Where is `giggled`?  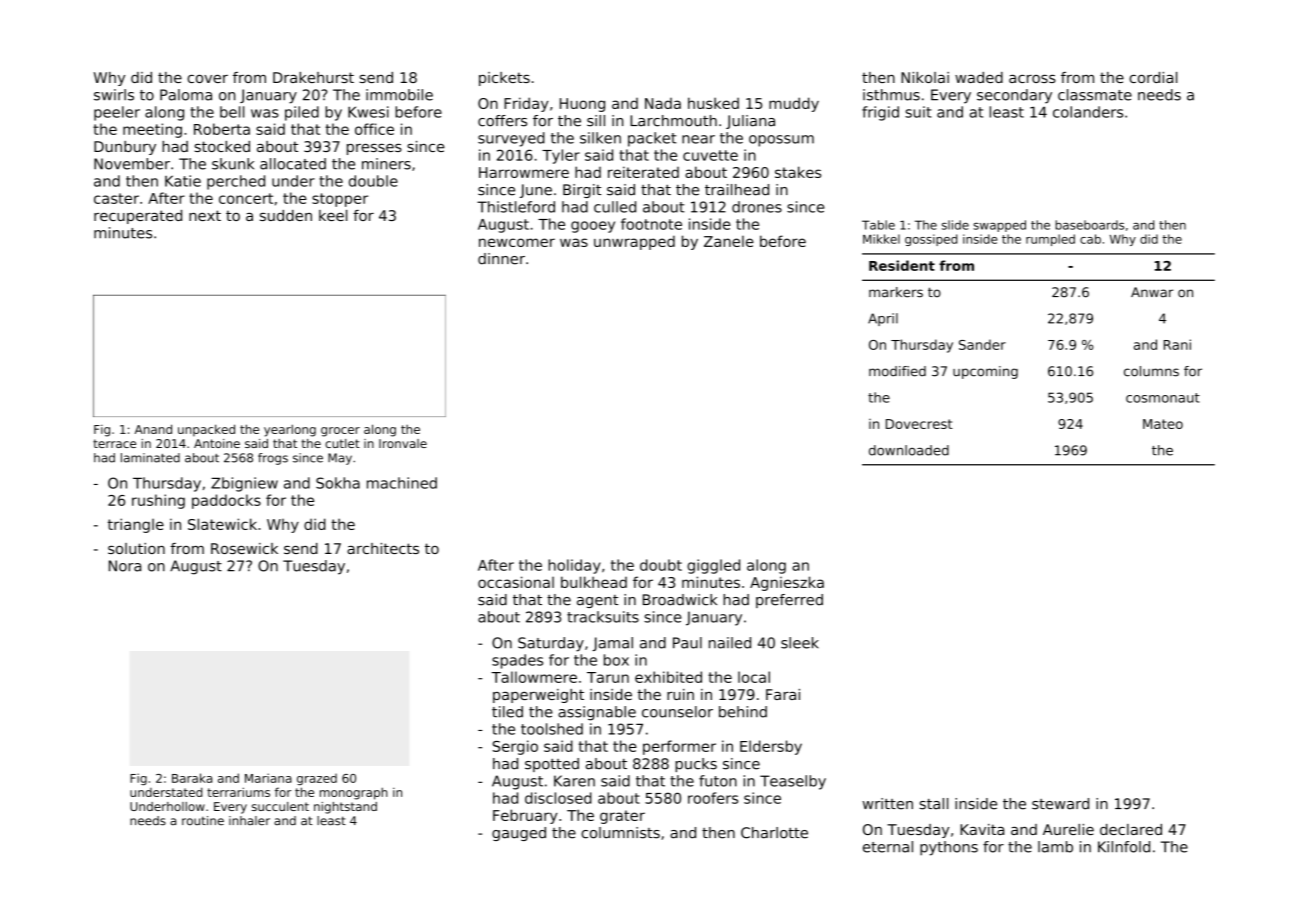 giggled is located at coordinates (713, 566).
